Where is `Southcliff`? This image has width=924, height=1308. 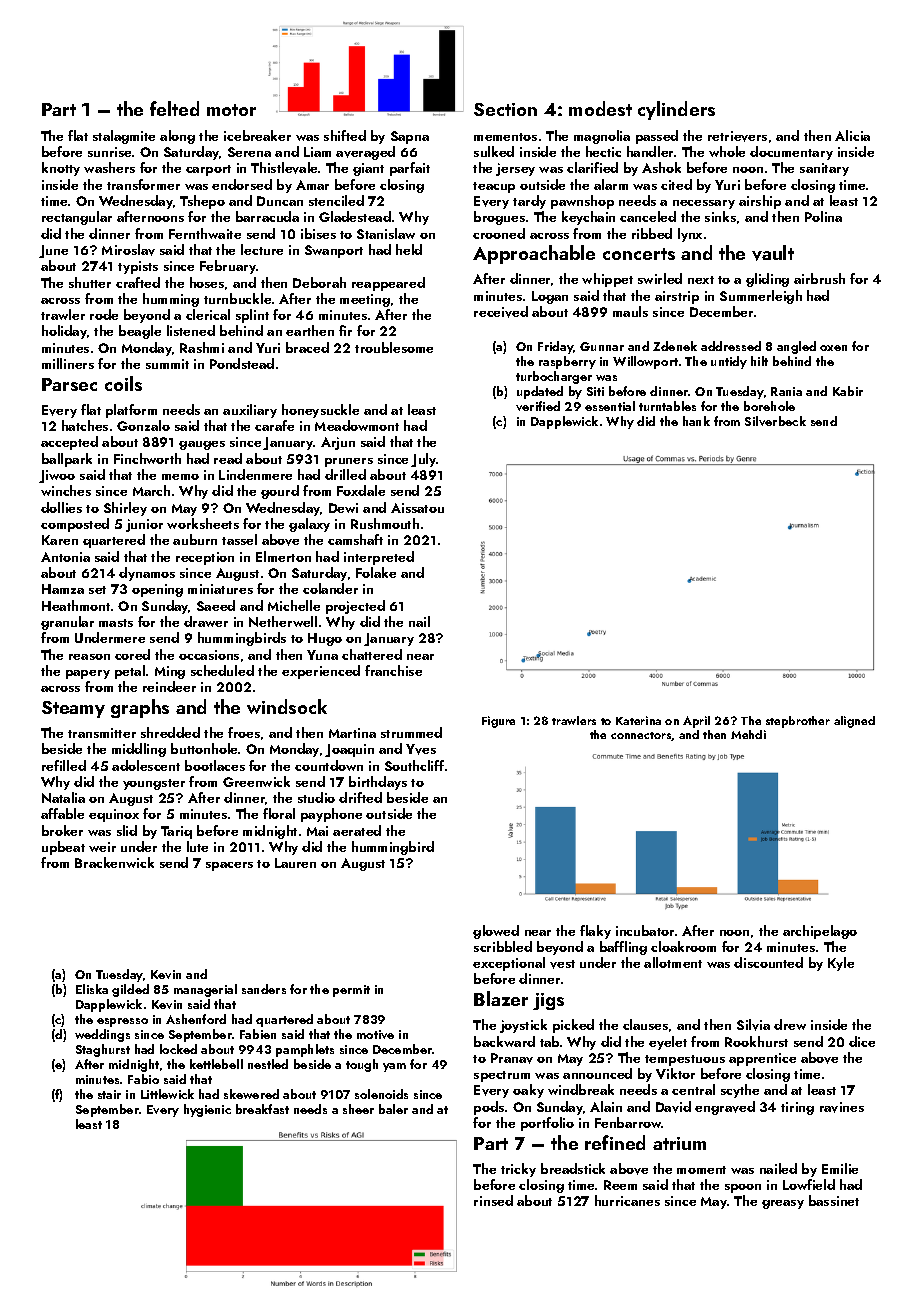 Southcliff is located at coordinates (414, 765).
